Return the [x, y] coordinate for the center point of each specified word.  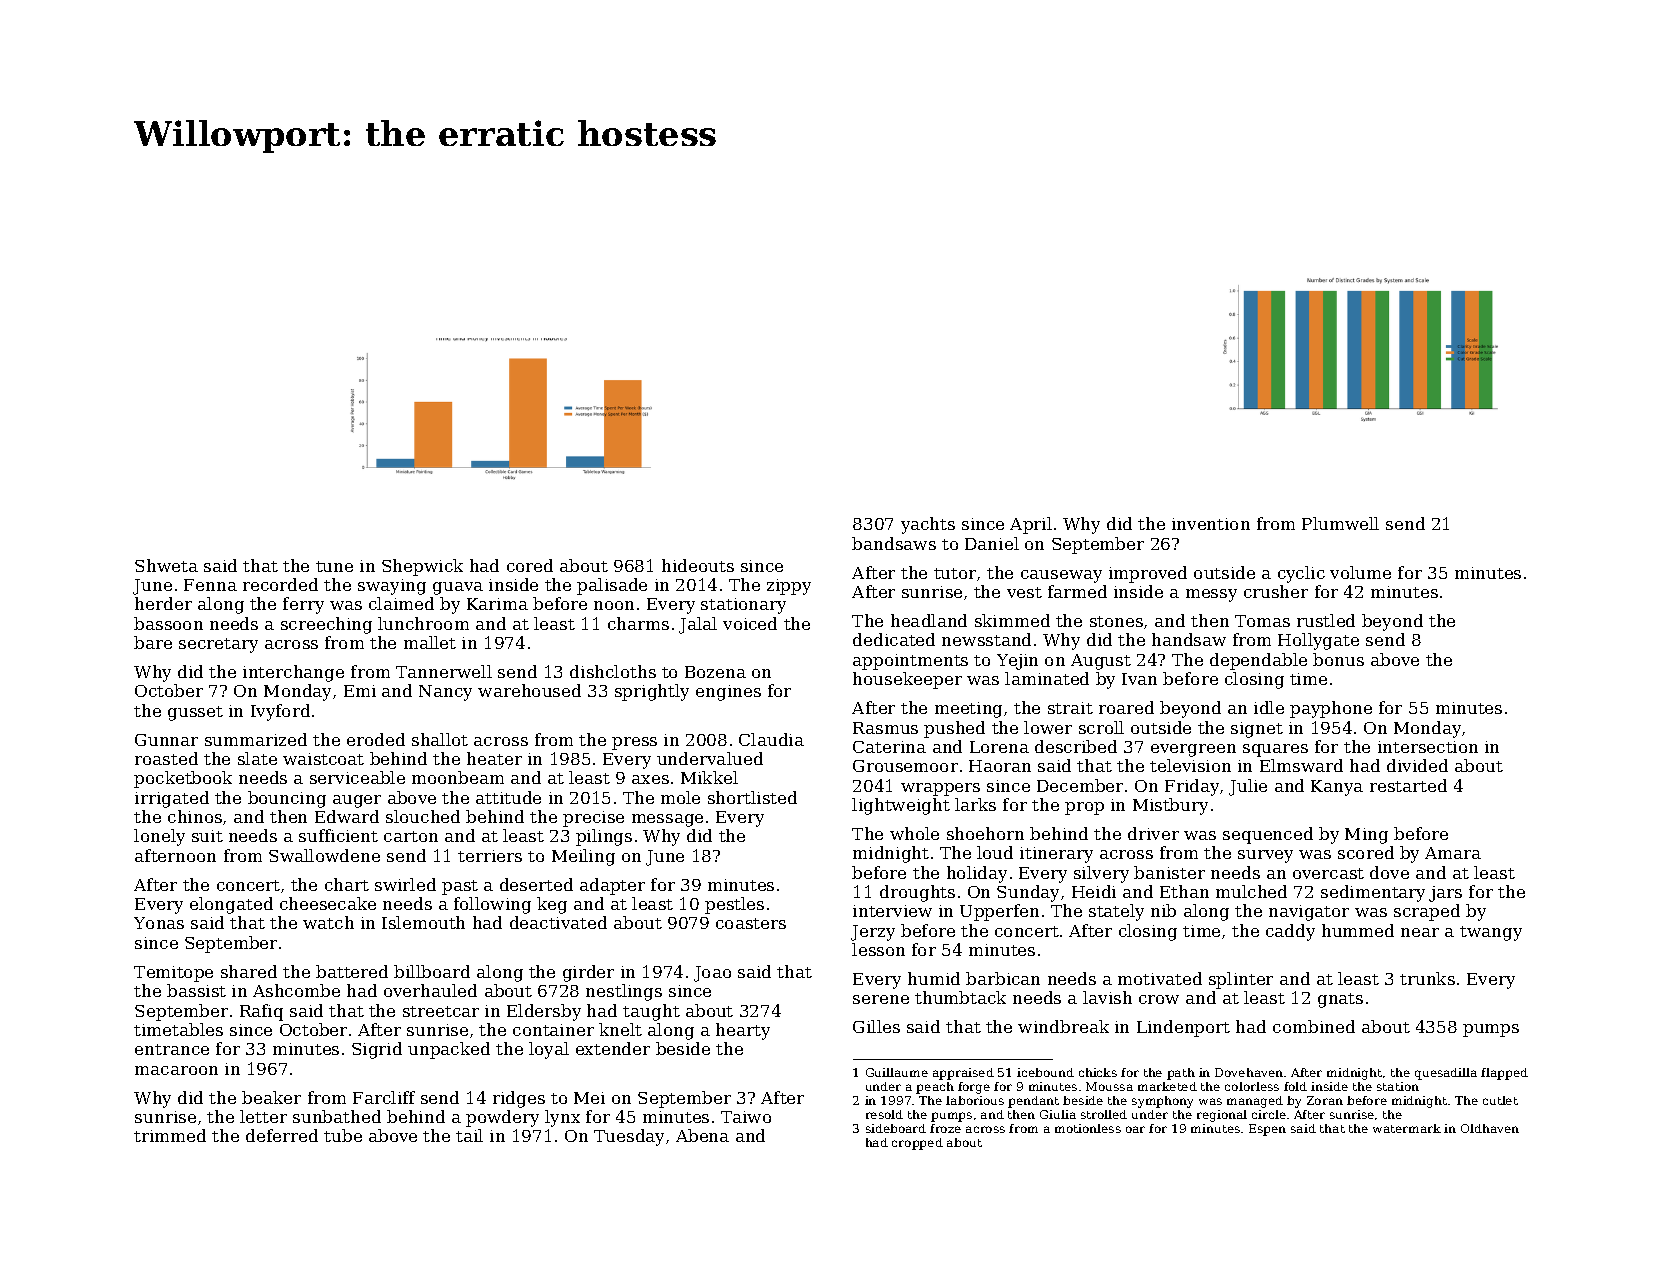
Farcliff [384, 1097]
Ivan [1139, 679]
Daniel [992, 543]
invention [1211, 524]
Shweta [166, 565]
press [634, 743]
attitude [508, 797]
